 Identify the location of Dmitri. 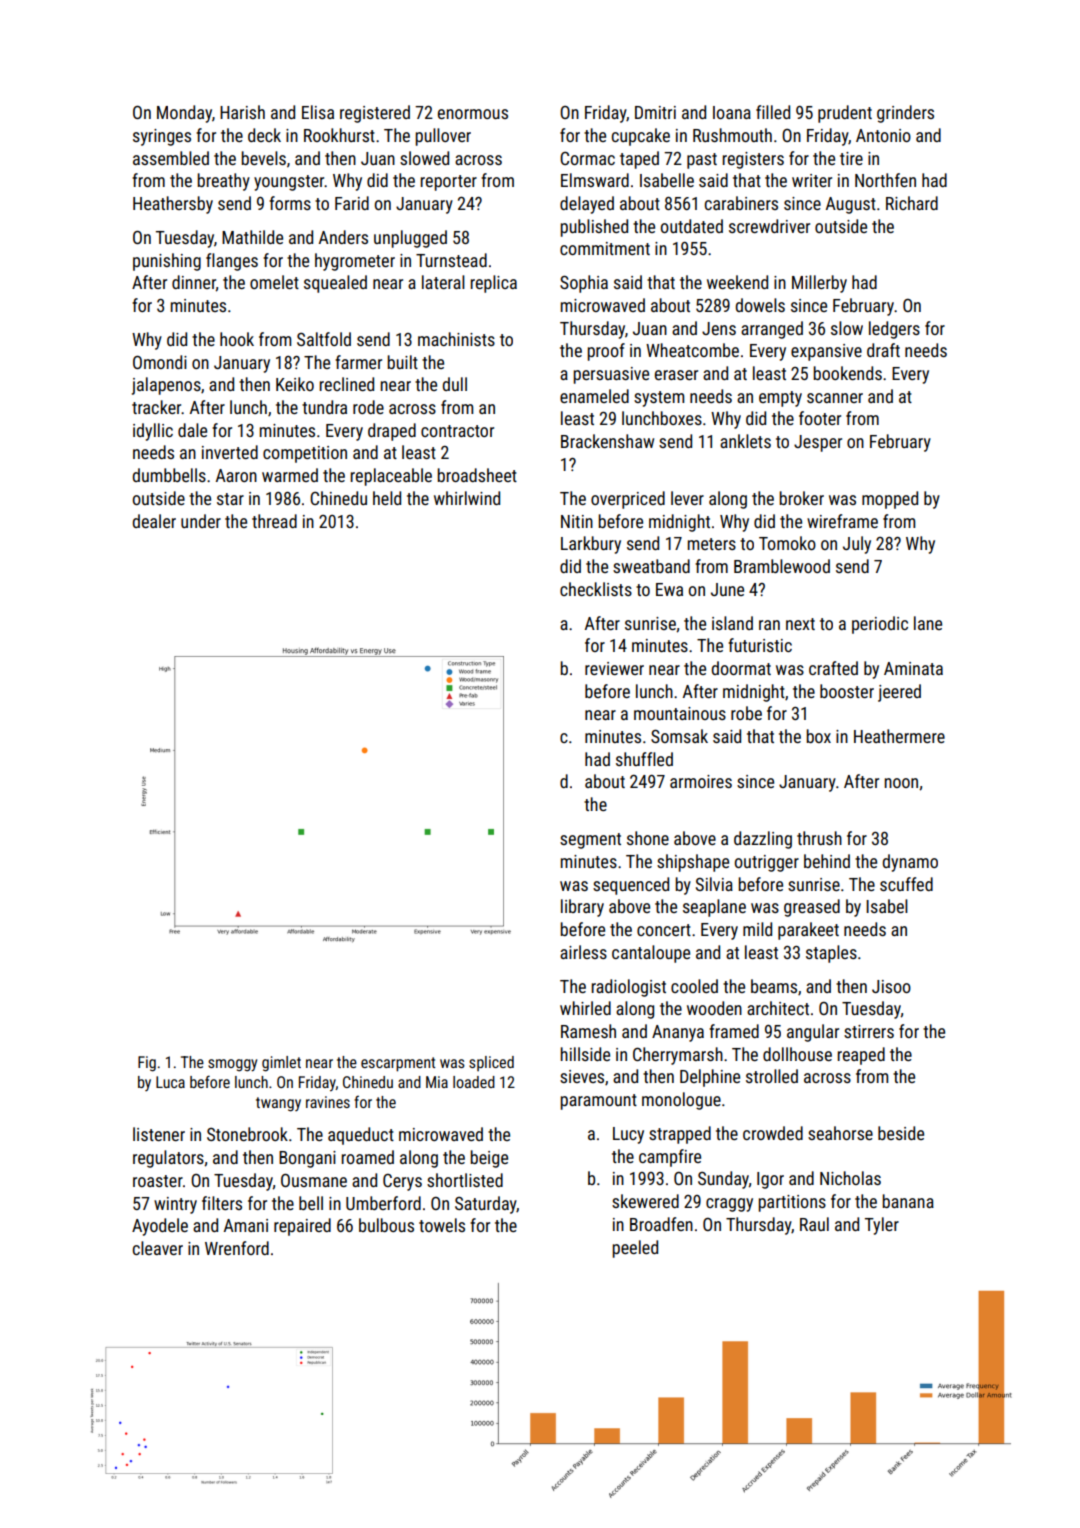
(655, 112).
